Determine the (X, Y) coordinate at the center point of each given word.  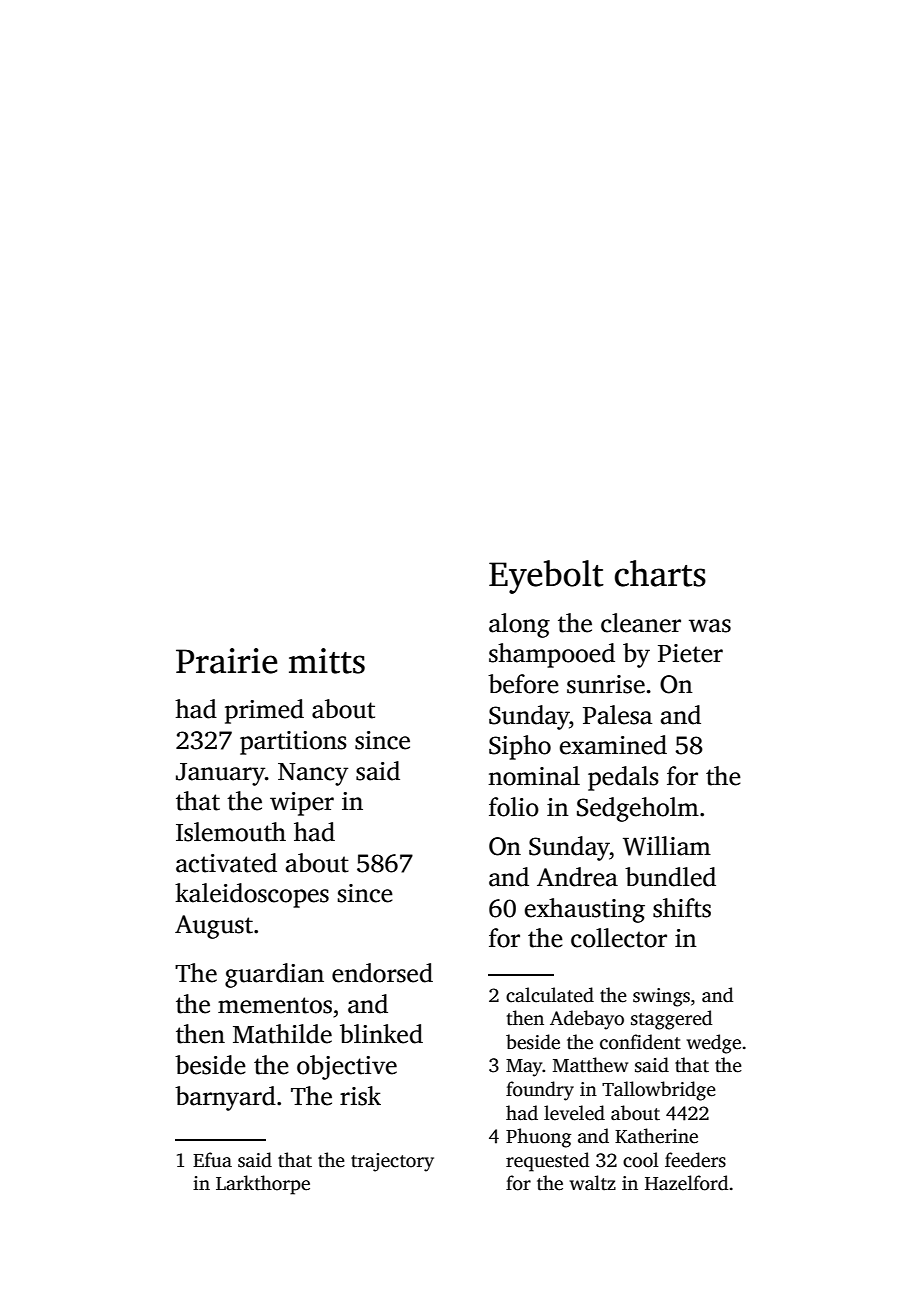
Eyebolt (546, 577)
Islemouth (231, 832)
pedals (623, 778)
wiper (302, 804)
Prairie (227, 661)
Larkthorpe (263, 1185)
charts (660, 573)
